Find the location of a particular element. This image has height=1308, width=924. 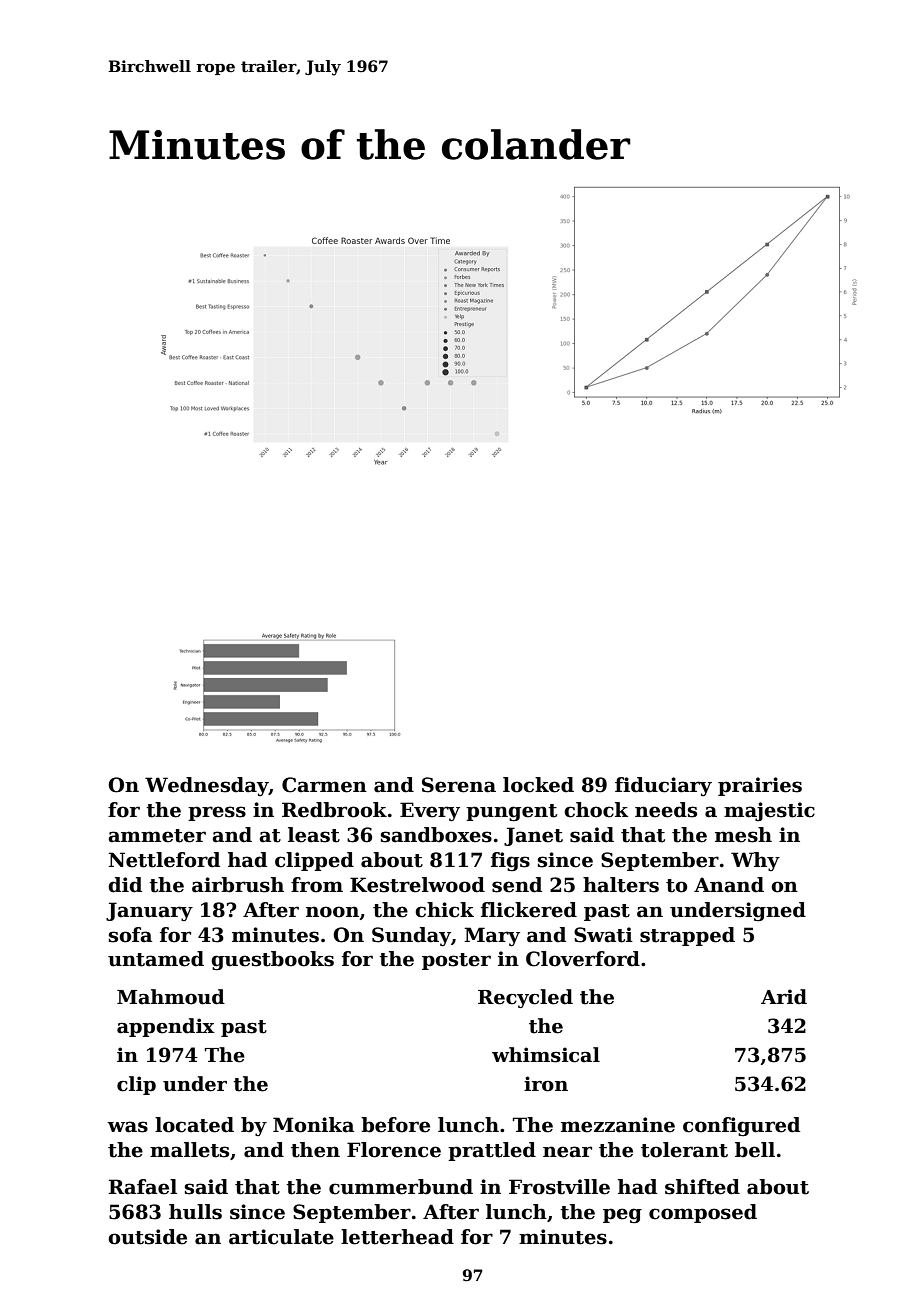

airbrush is located at coordinates (238, 885).
